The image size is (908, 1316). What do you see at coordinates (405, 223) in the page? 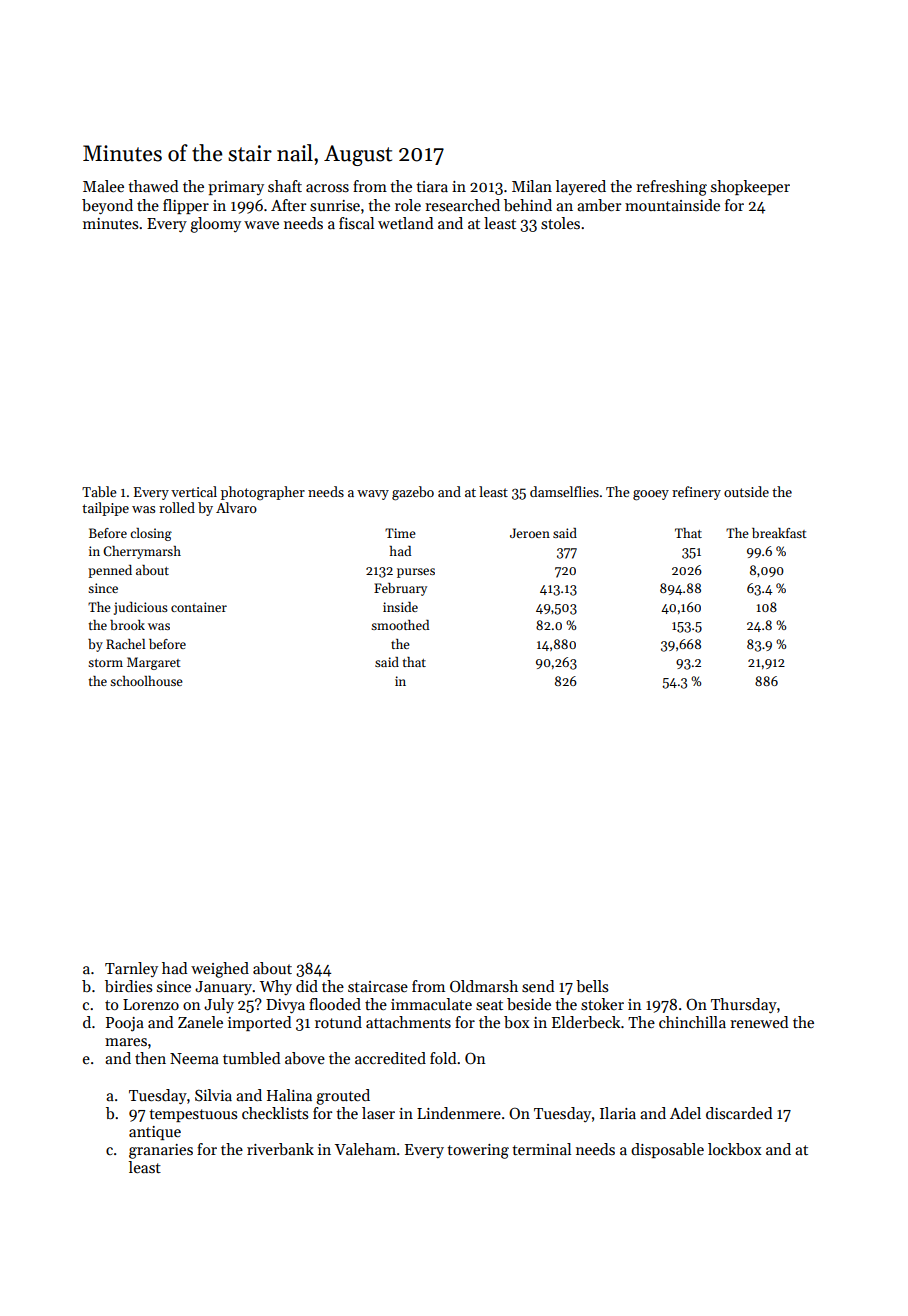
I see `wetland` at bounding box center [405, 223].
